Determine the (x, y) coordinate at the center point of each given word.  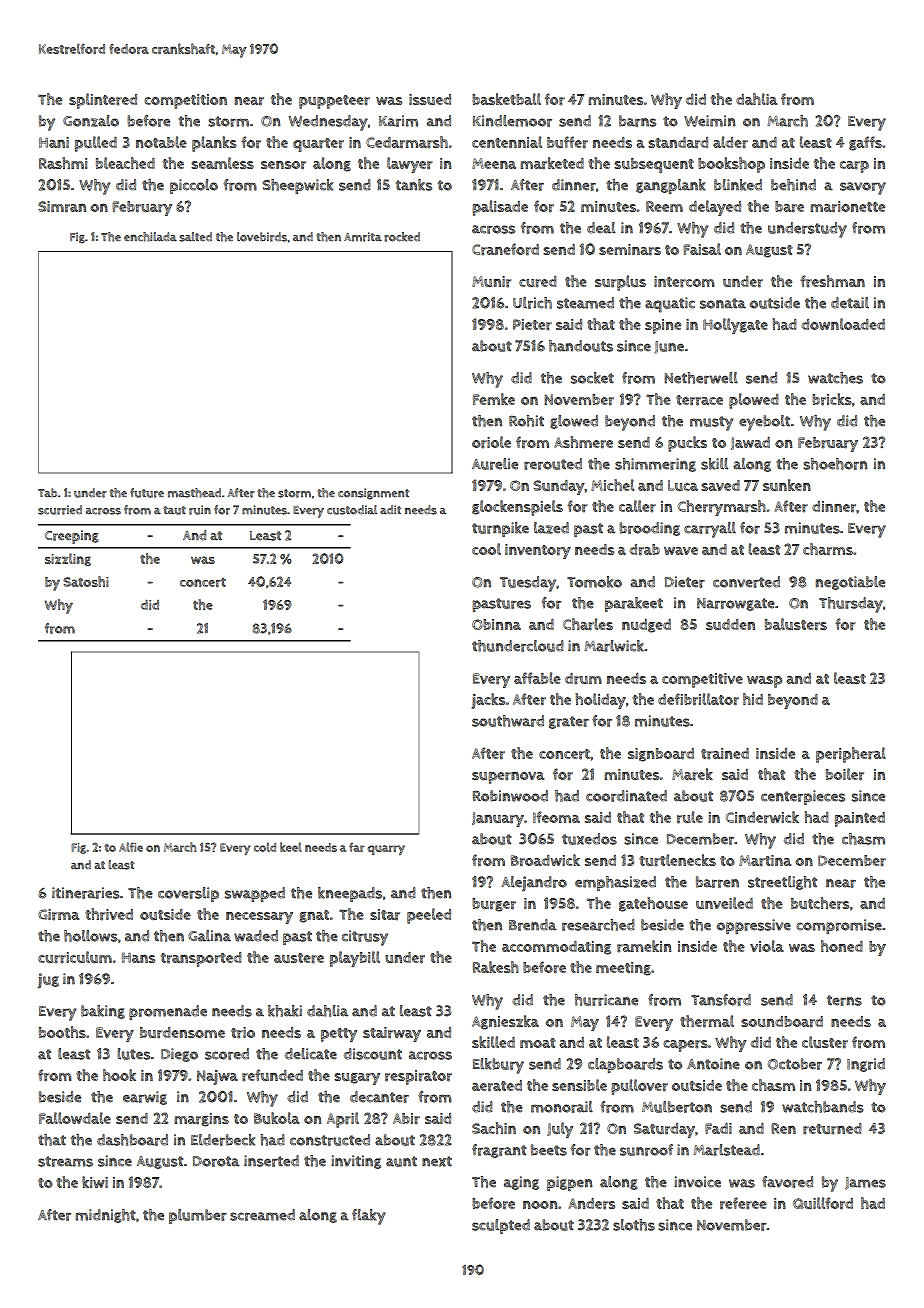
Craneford (505, 249)
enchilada (150, 237)
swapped (255, 894)
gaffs (865, 143)
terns (844, 1000)
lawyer (409, 165)
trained (725, 754)
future (147, 493)
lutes (133, 1054)
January (498, 819)
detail (850, 303)
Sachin (494, 1128)
